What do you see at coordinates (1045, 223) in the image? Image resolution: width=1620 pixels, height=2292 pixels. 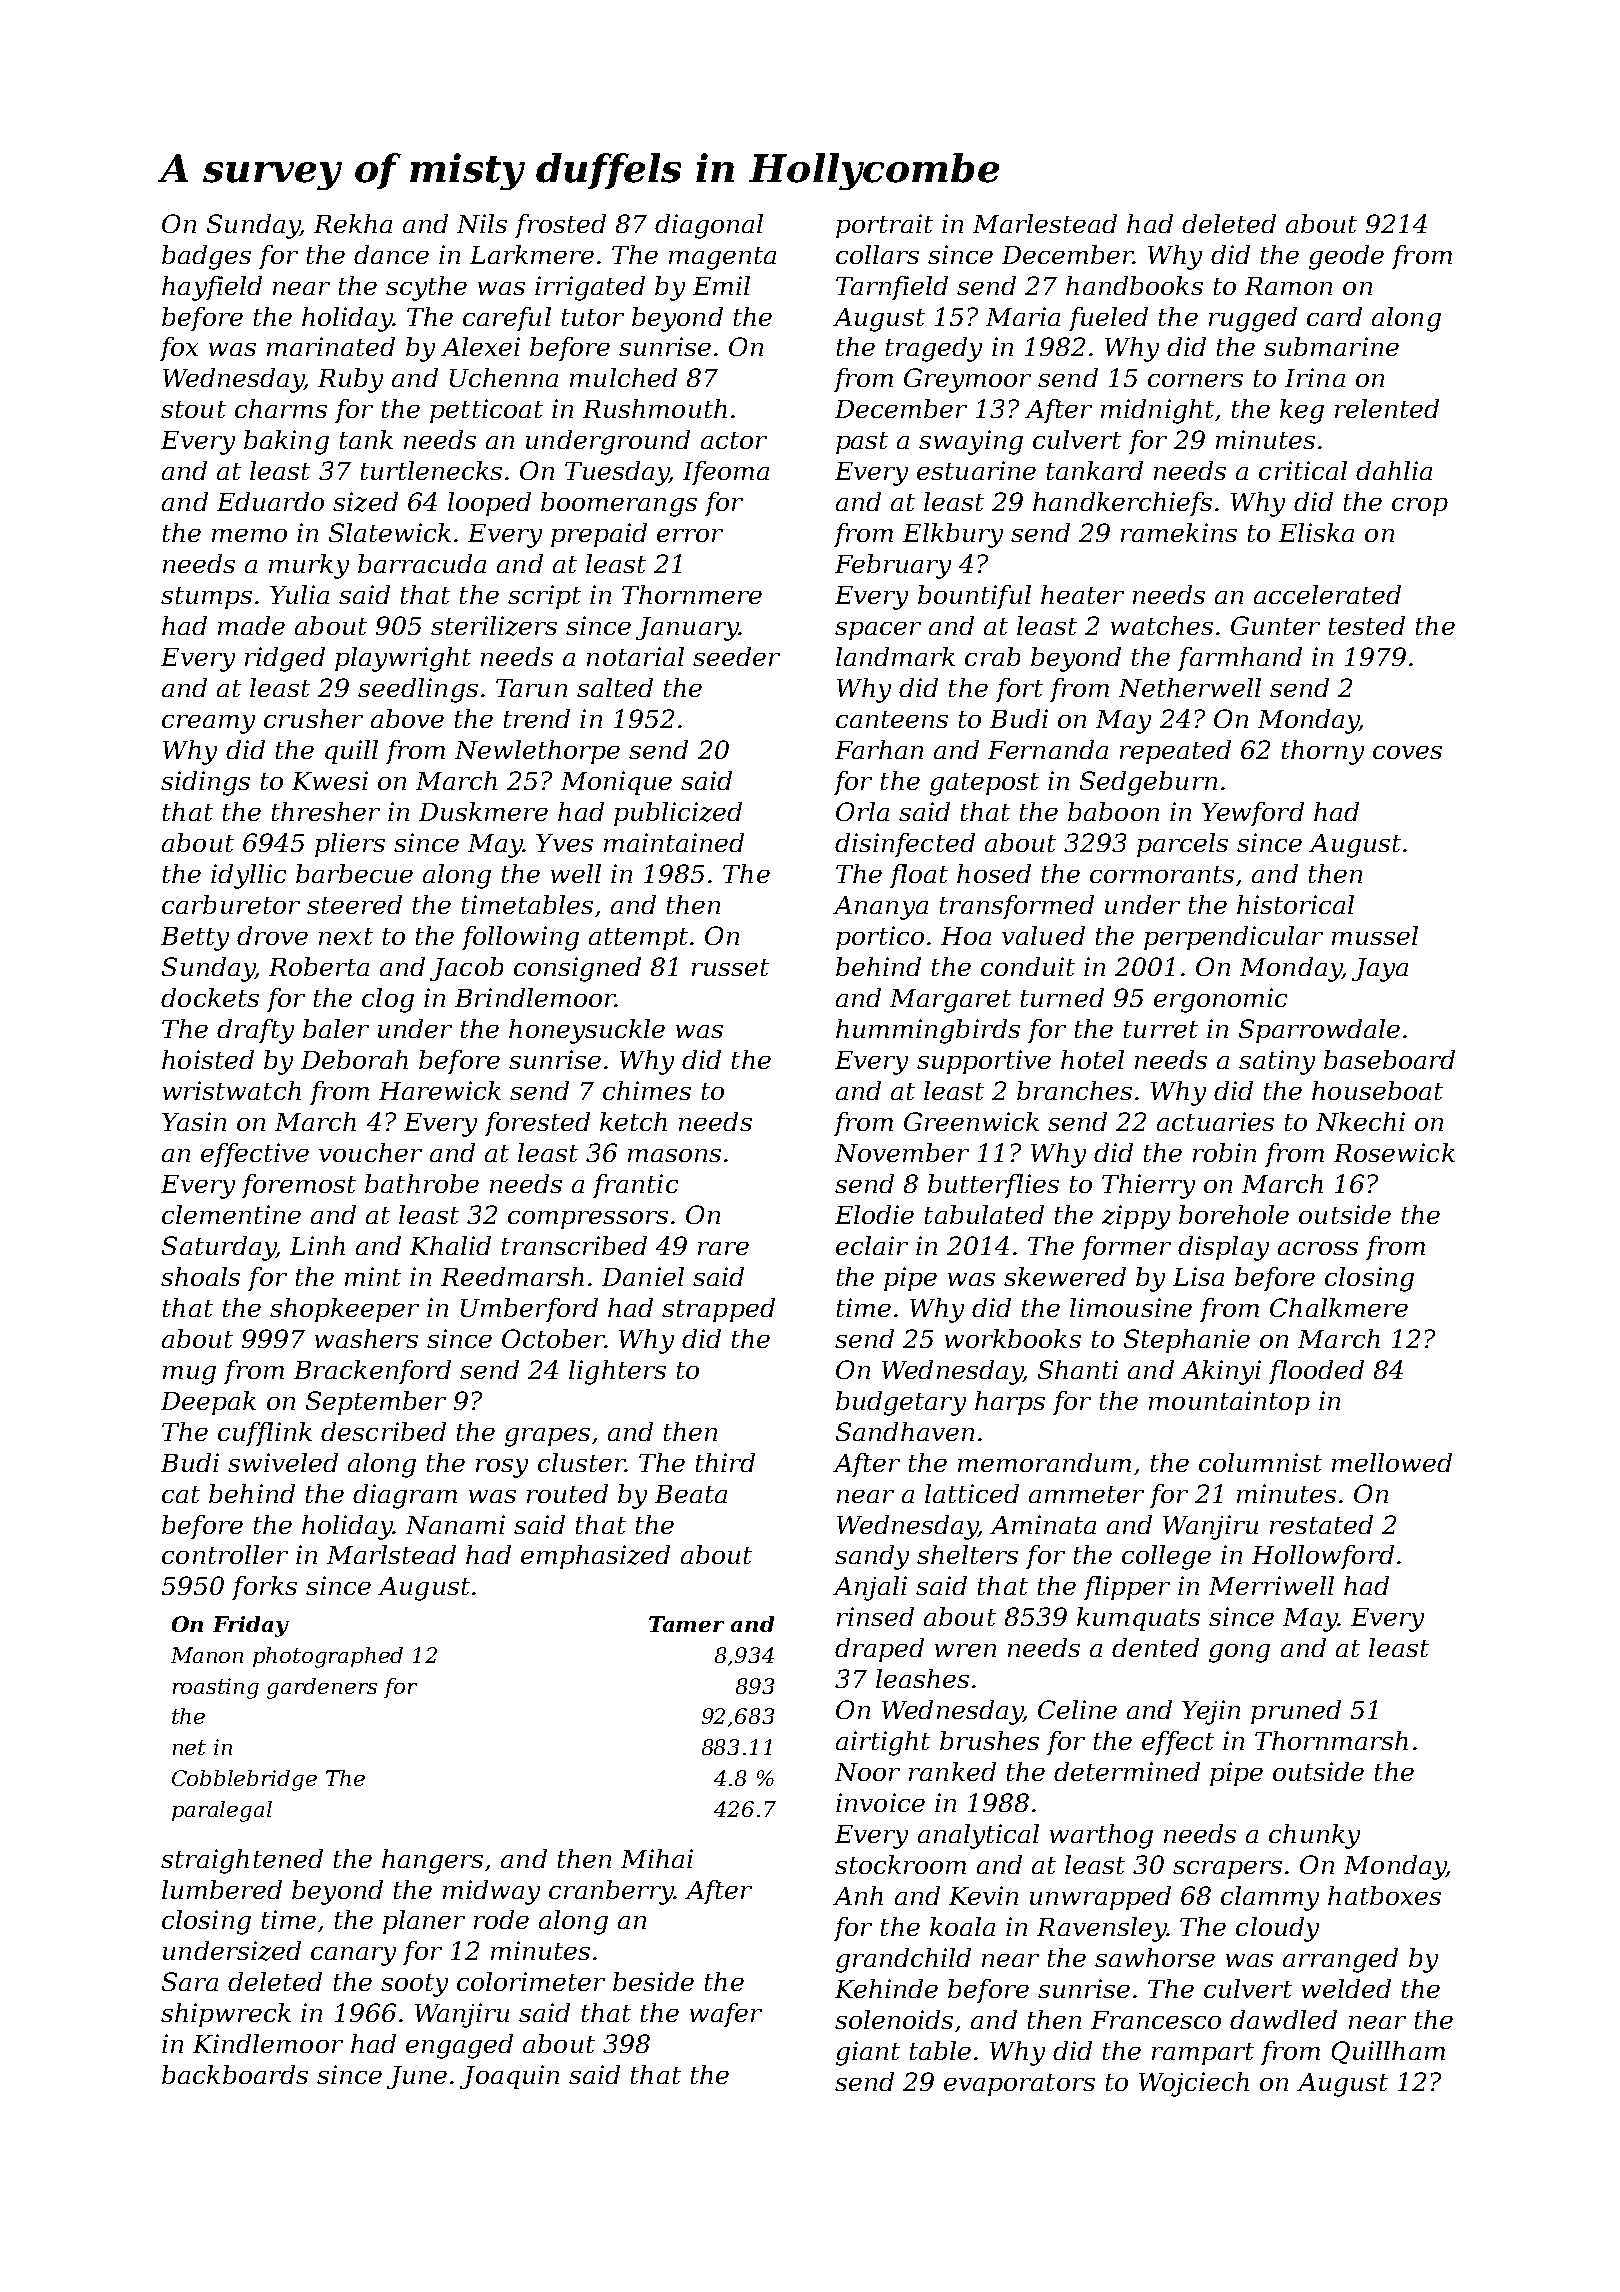 I see `Marlestead` at bounding box center [1045, 223].
